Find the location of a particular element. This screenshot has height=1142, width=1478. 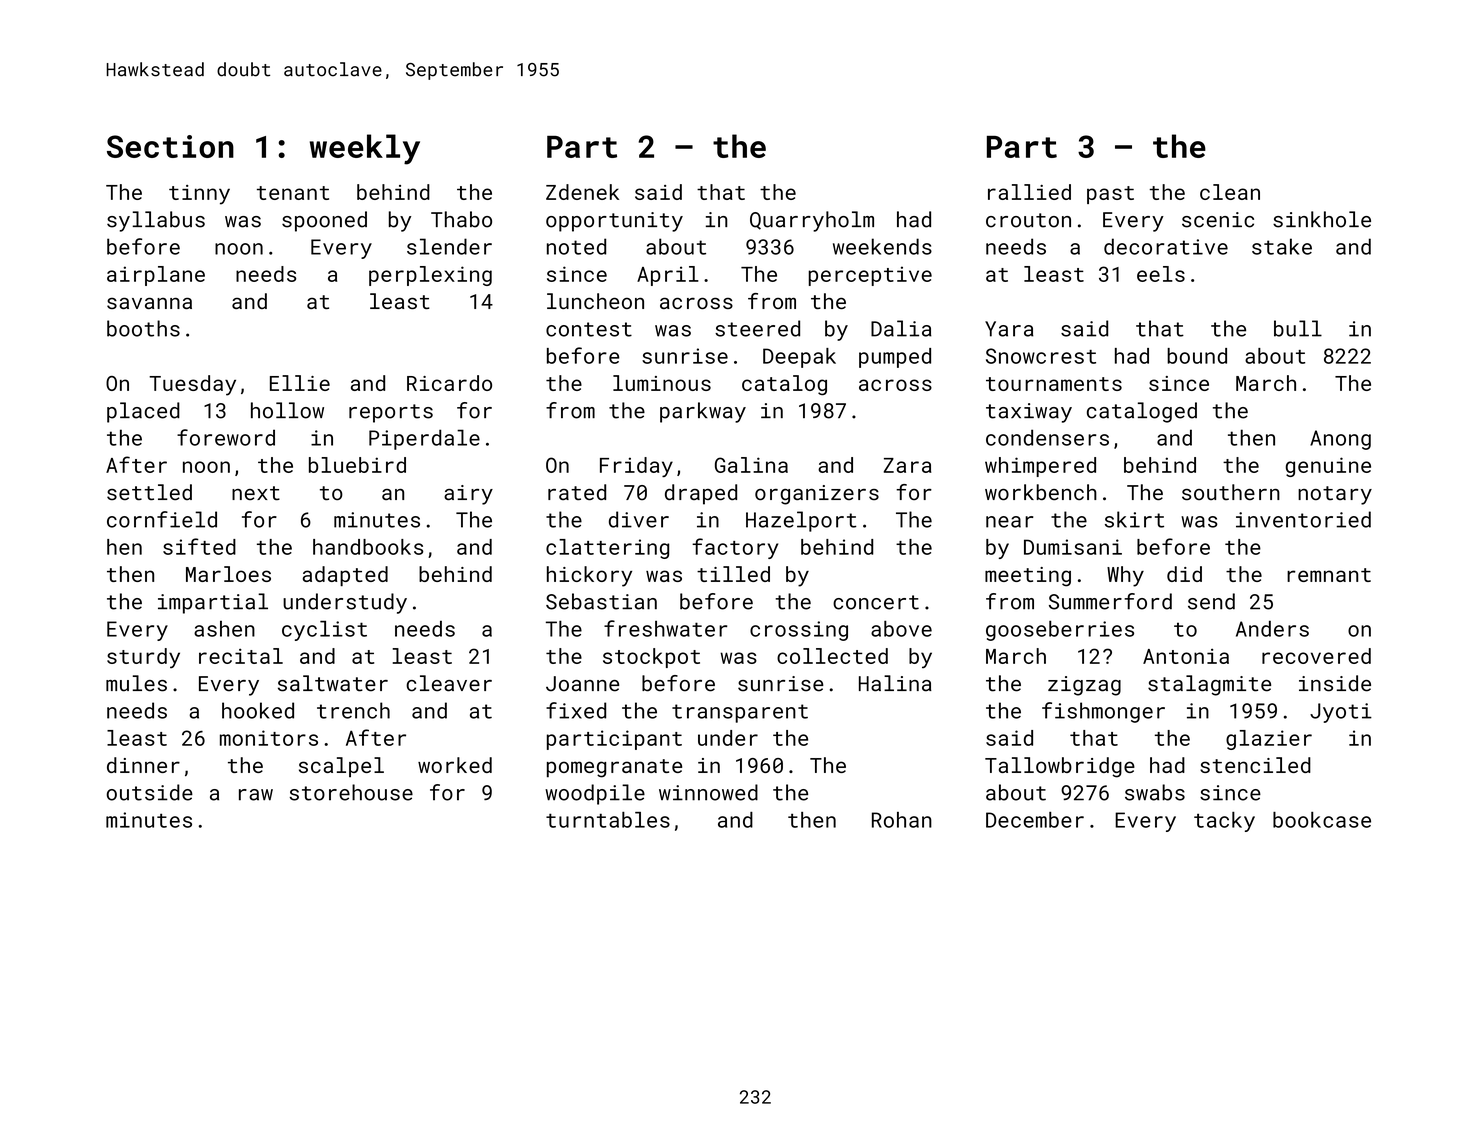

placed is located at coordinates (143, 412).
